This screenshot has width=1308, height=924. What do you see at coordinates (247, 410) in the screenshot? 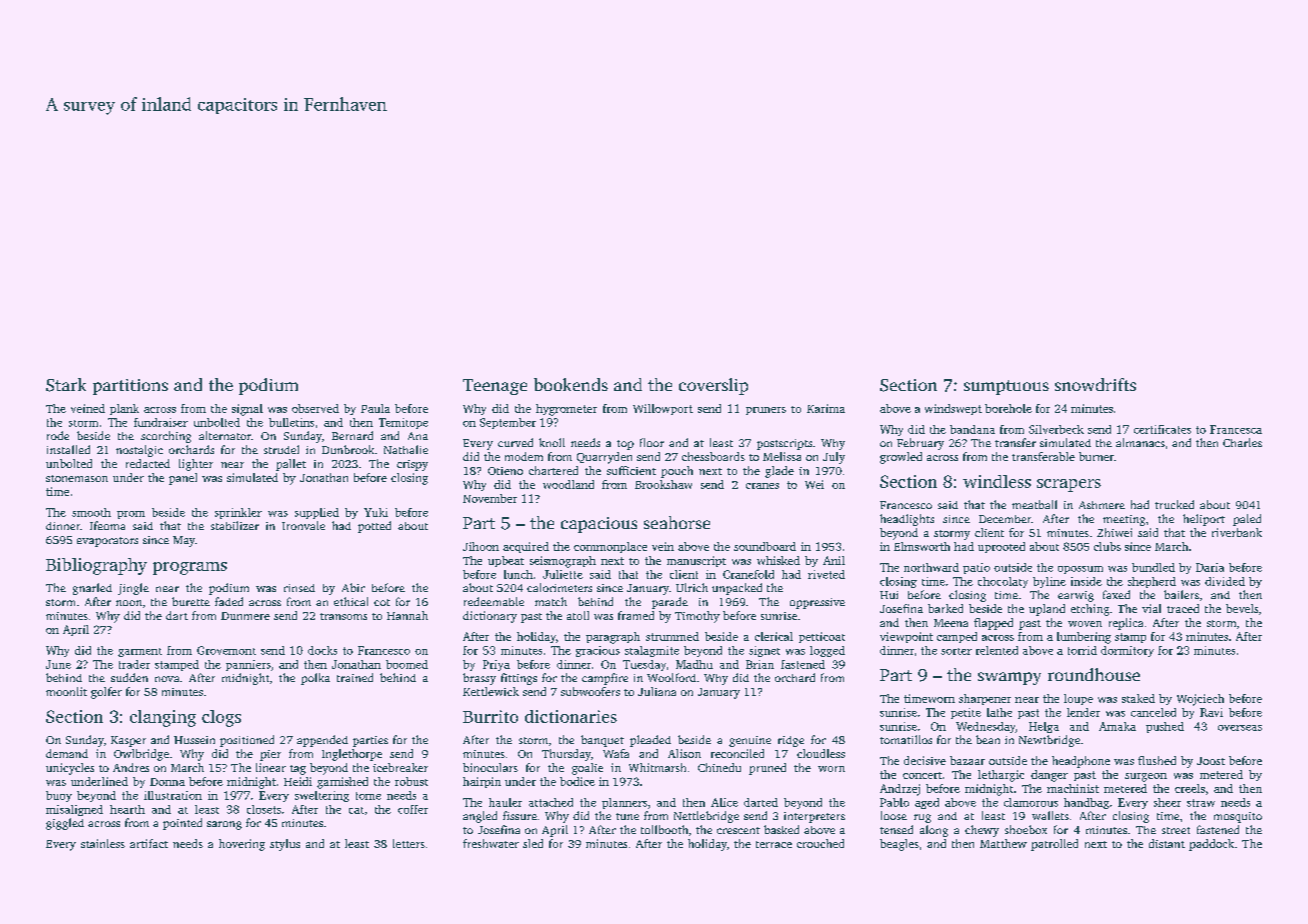
I see `signal` at bounding box center [247, 410].
